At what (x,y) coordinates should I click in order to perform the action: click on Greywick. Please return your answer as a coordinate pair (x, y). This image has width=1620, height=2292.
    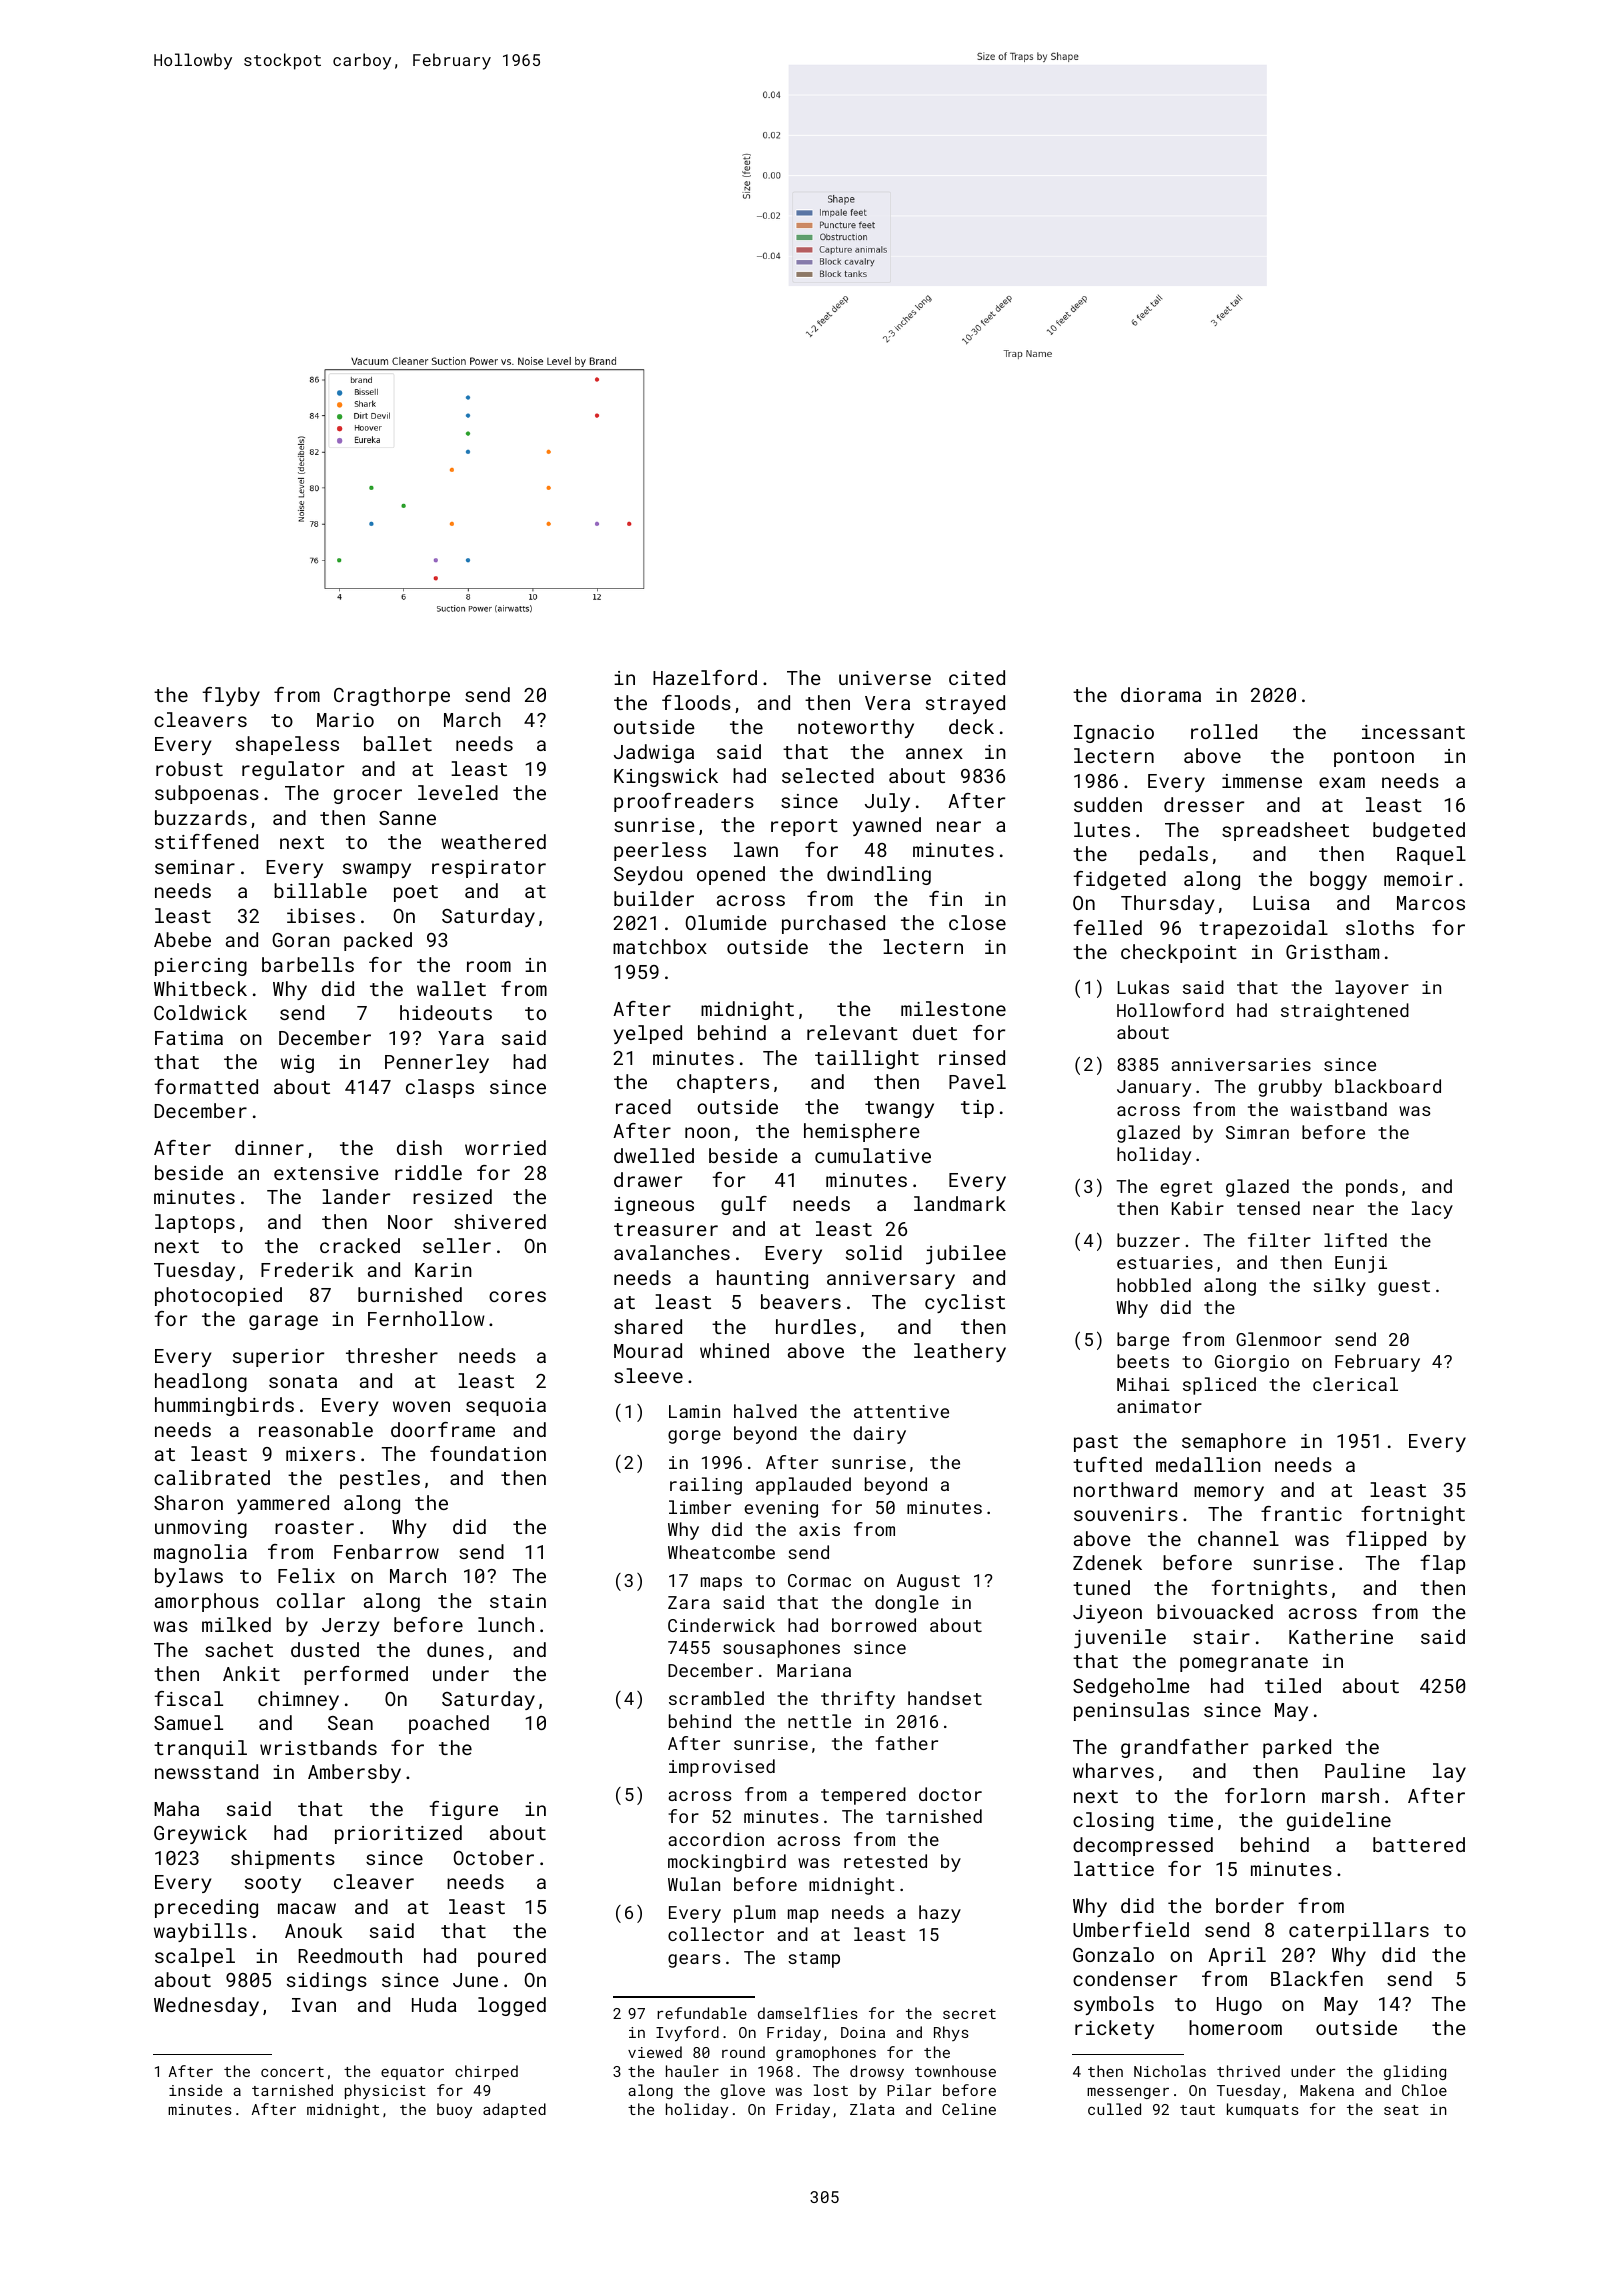
    Looking at the image, I should click on (200, 1834).
